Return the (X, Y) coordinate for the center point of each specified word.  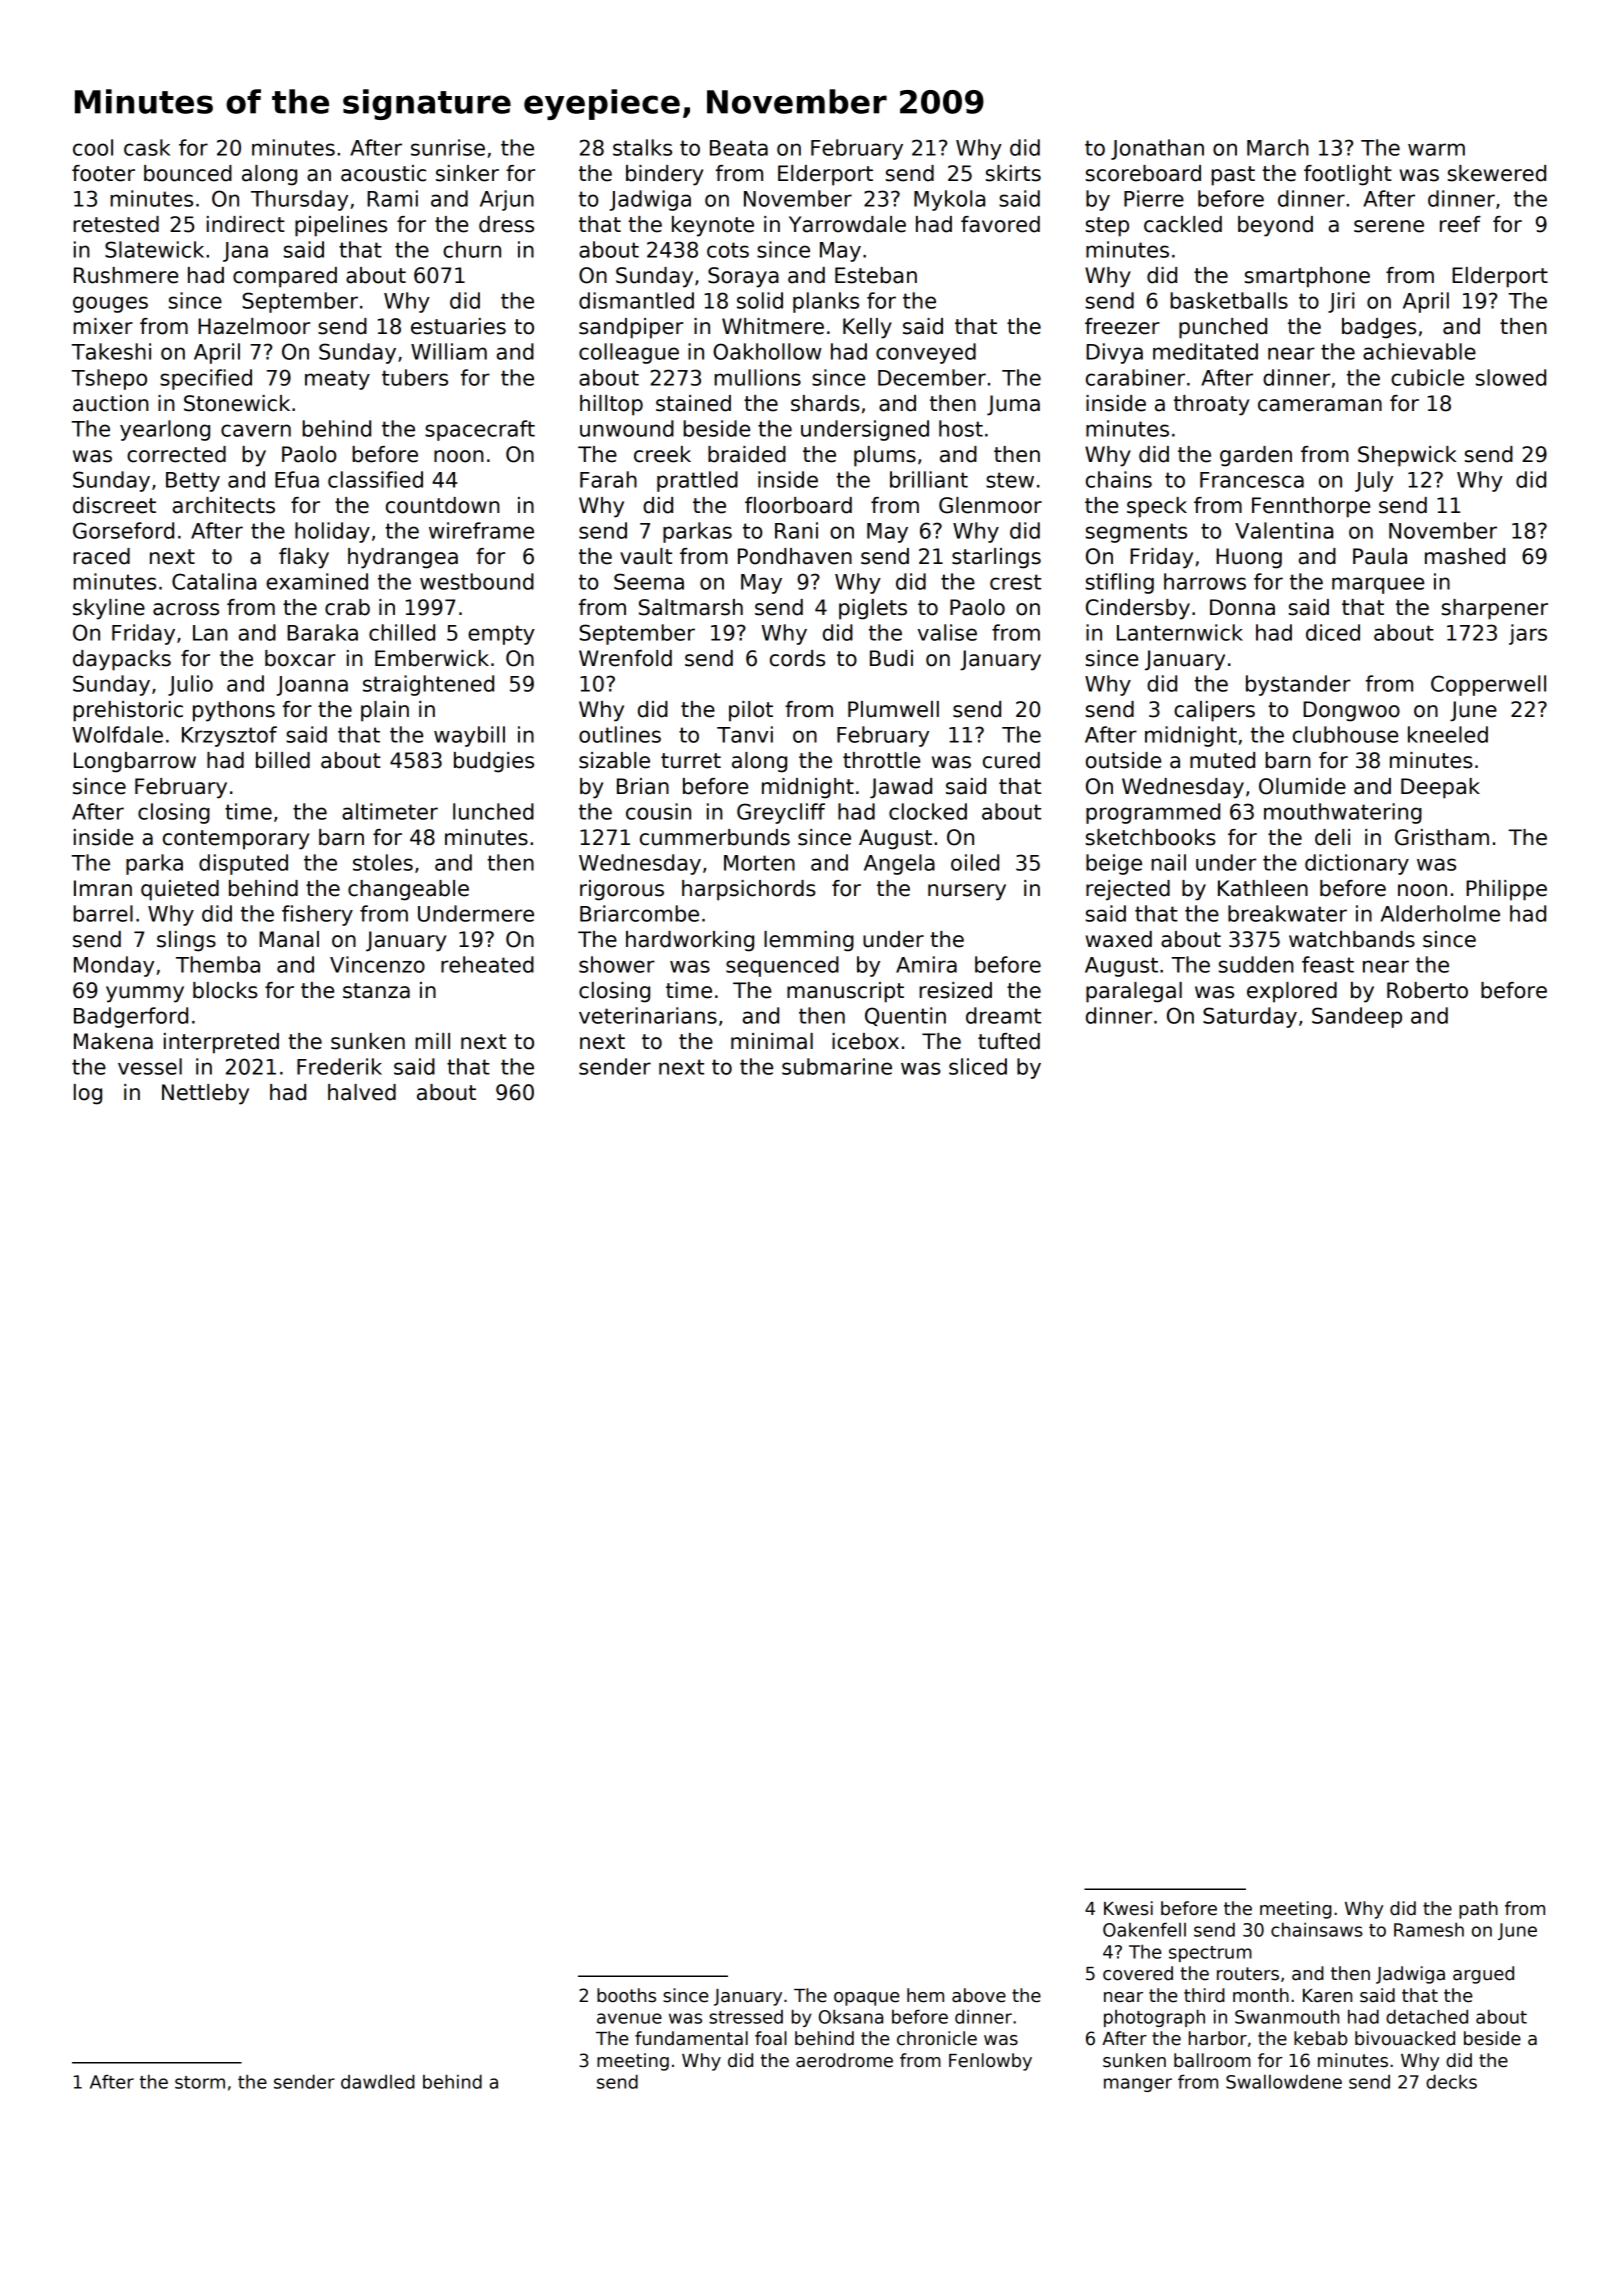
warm (1436, 149)
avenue (629, 2018)
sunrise (448, 147)
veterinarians (648, 1015)
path (1478, 1910)
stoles (383, 862)
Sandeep (1357, 1017)
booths (626, 1995)
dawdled (378, 2081)
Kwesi (1128, 1908)
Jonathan (1157, 149)
